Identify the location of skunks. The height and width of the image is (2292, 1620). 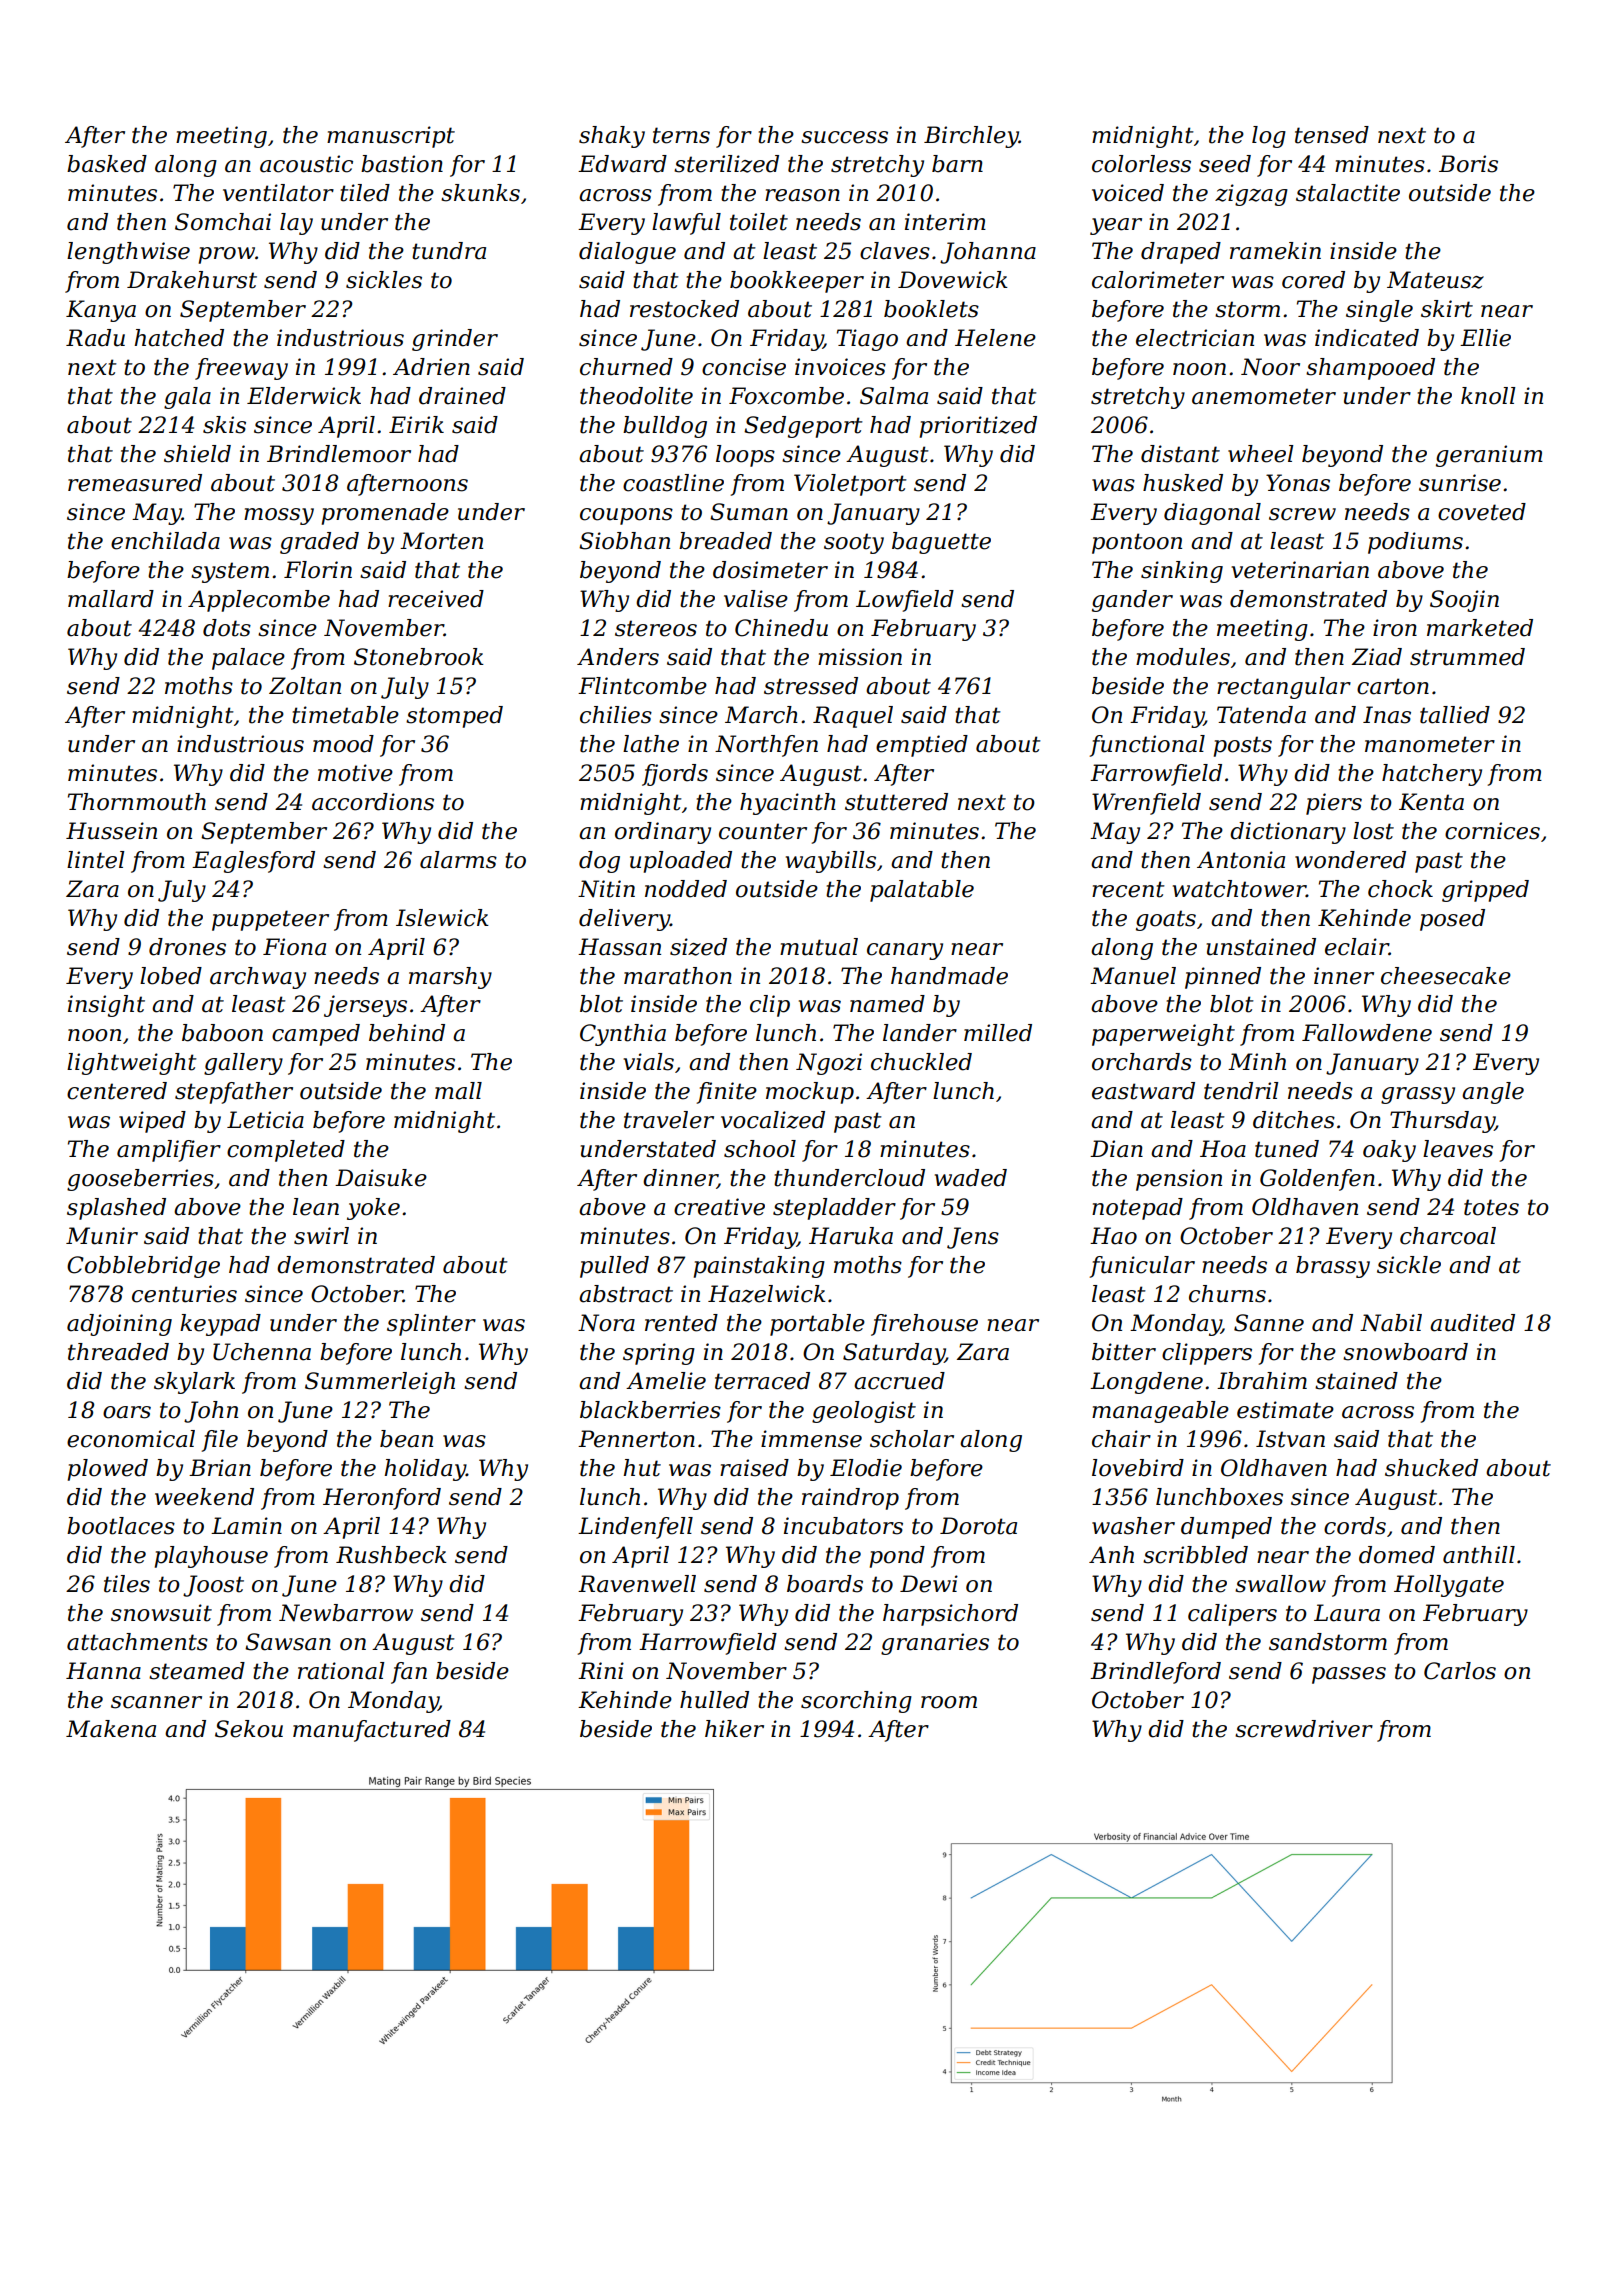
(480, 193).
